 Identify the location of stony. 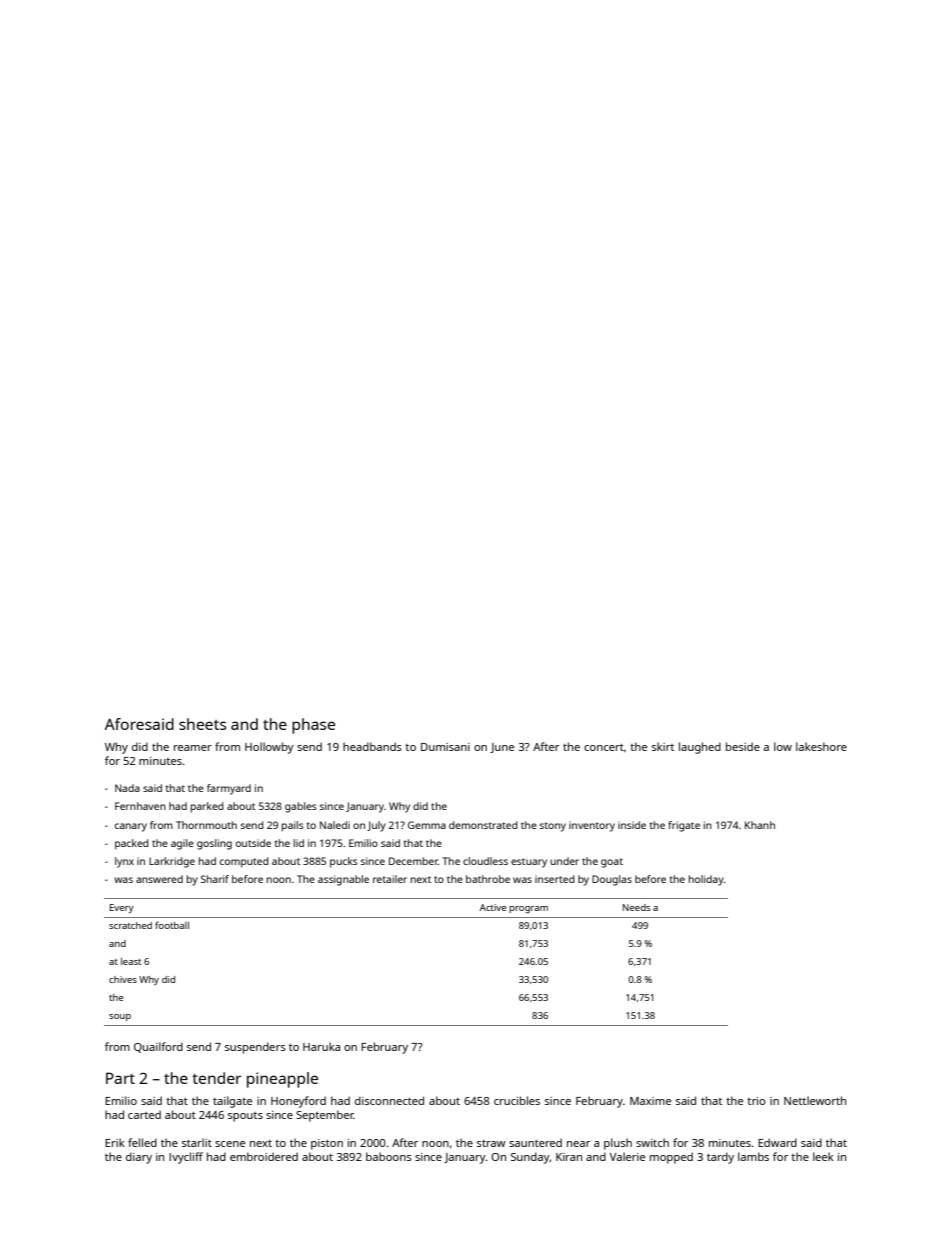
(553, 827).
